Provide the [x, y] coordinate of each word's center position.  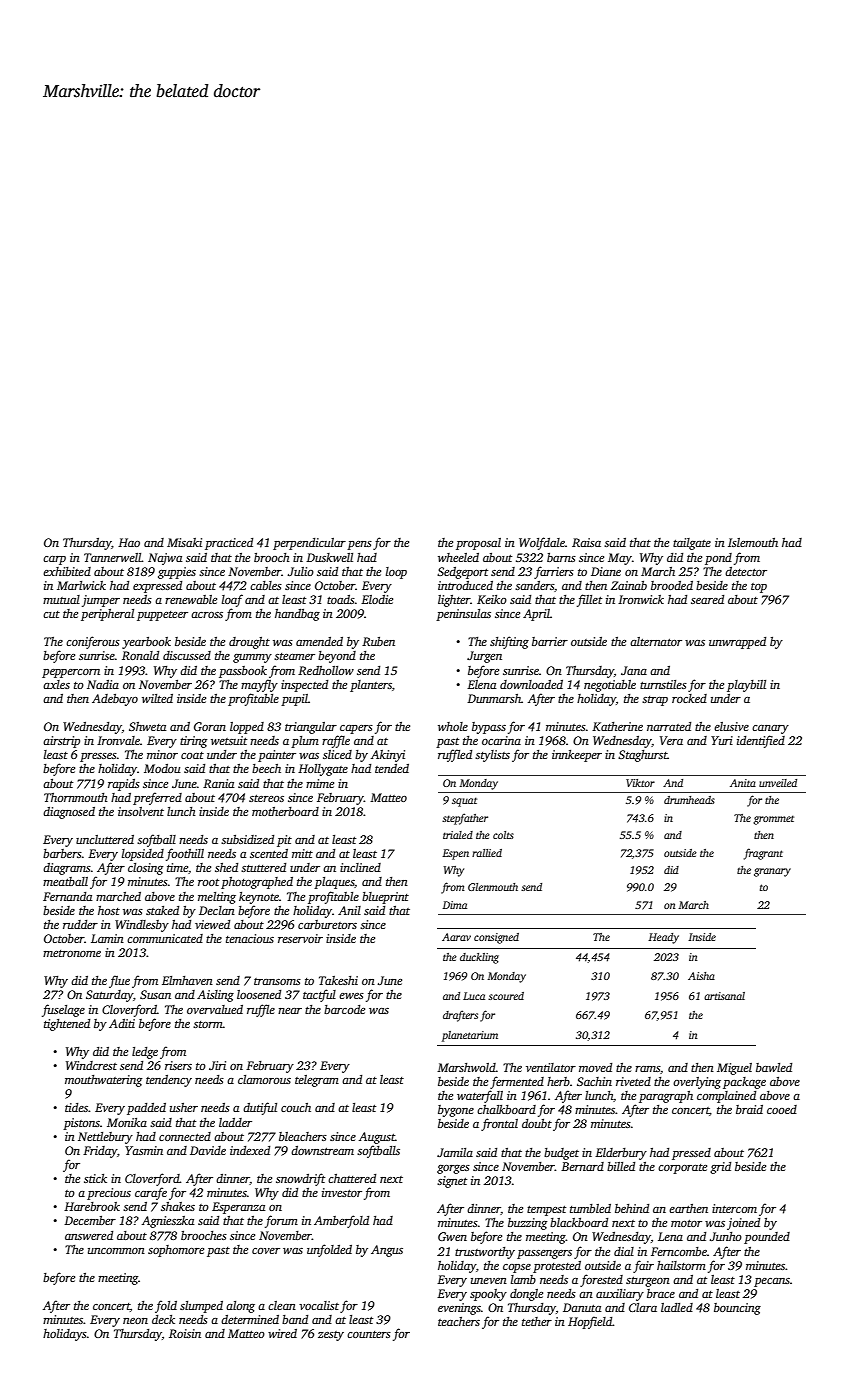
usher [184, 1107]
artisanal [724, 996]
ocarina [501, 740]
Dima [455, 905]
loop [396, 573]
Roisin [185, 1333]
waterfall [480, 1096]
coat [192, 755]
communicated [165, 938]
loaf [232, 600]
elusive [731, 726]
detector [746, 571]
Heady [663, 938]
